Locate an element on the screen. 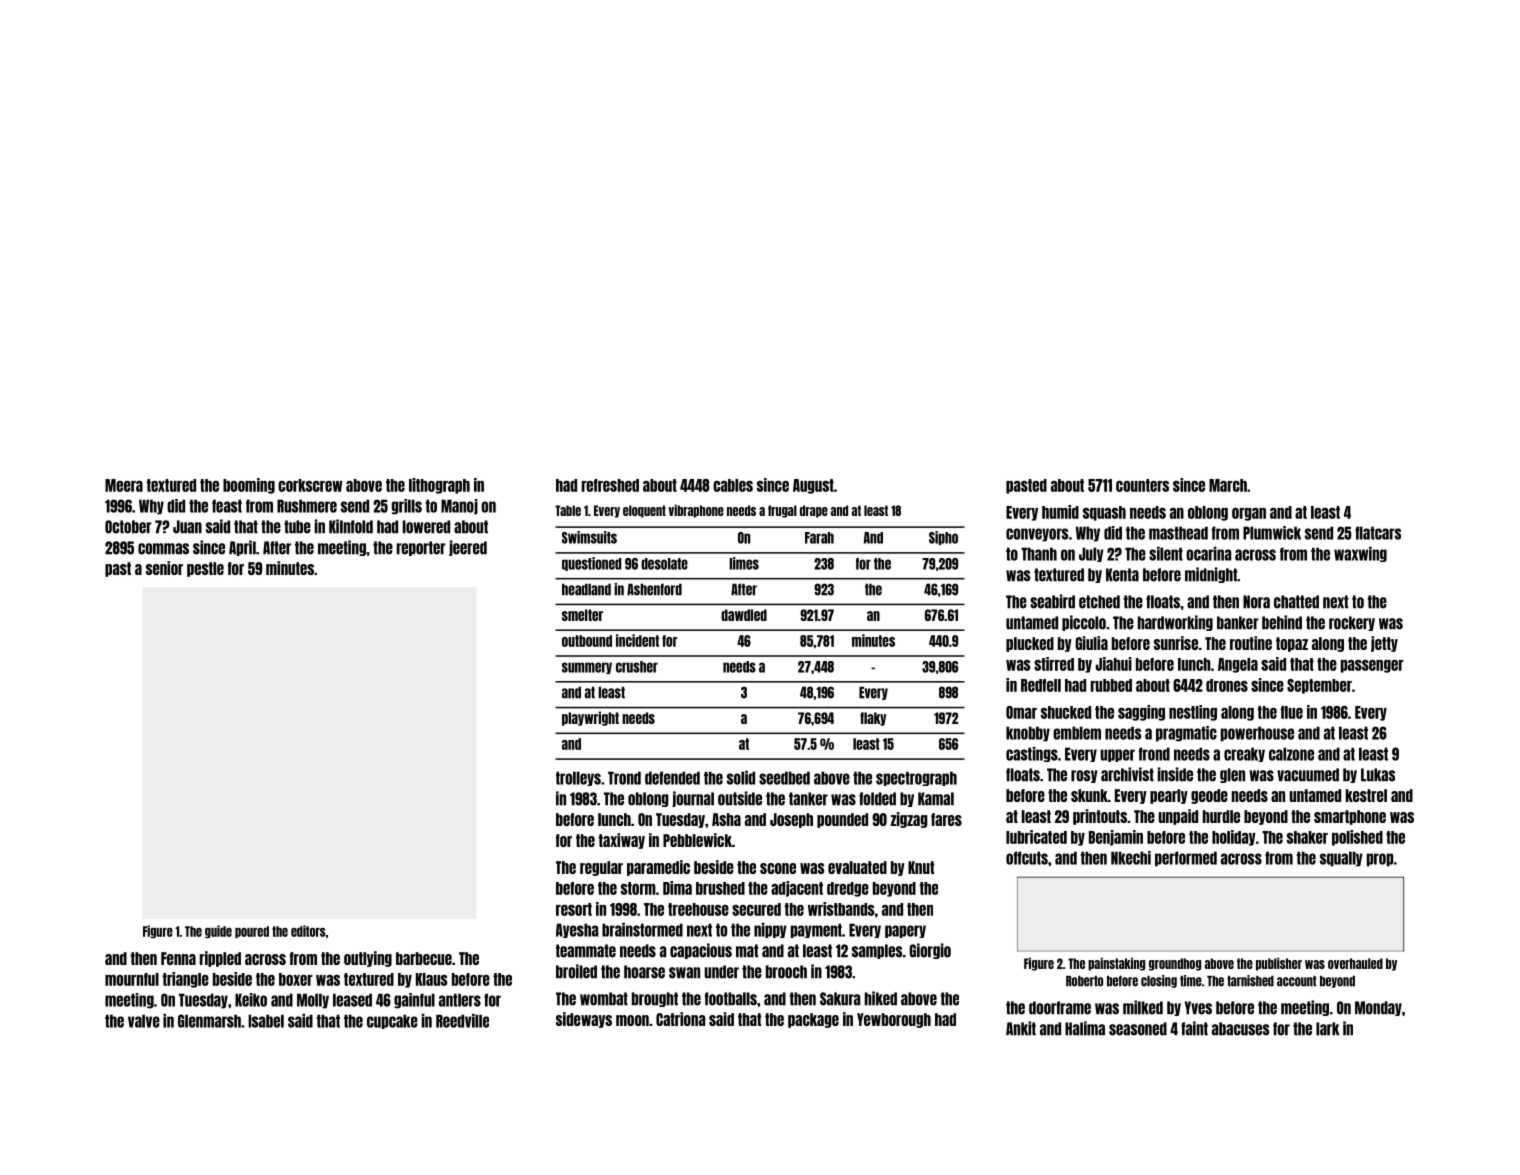 Image resolution: width=1520 pixels, height=1175 pixels. trolleys is located at coordinates (578, 778).
